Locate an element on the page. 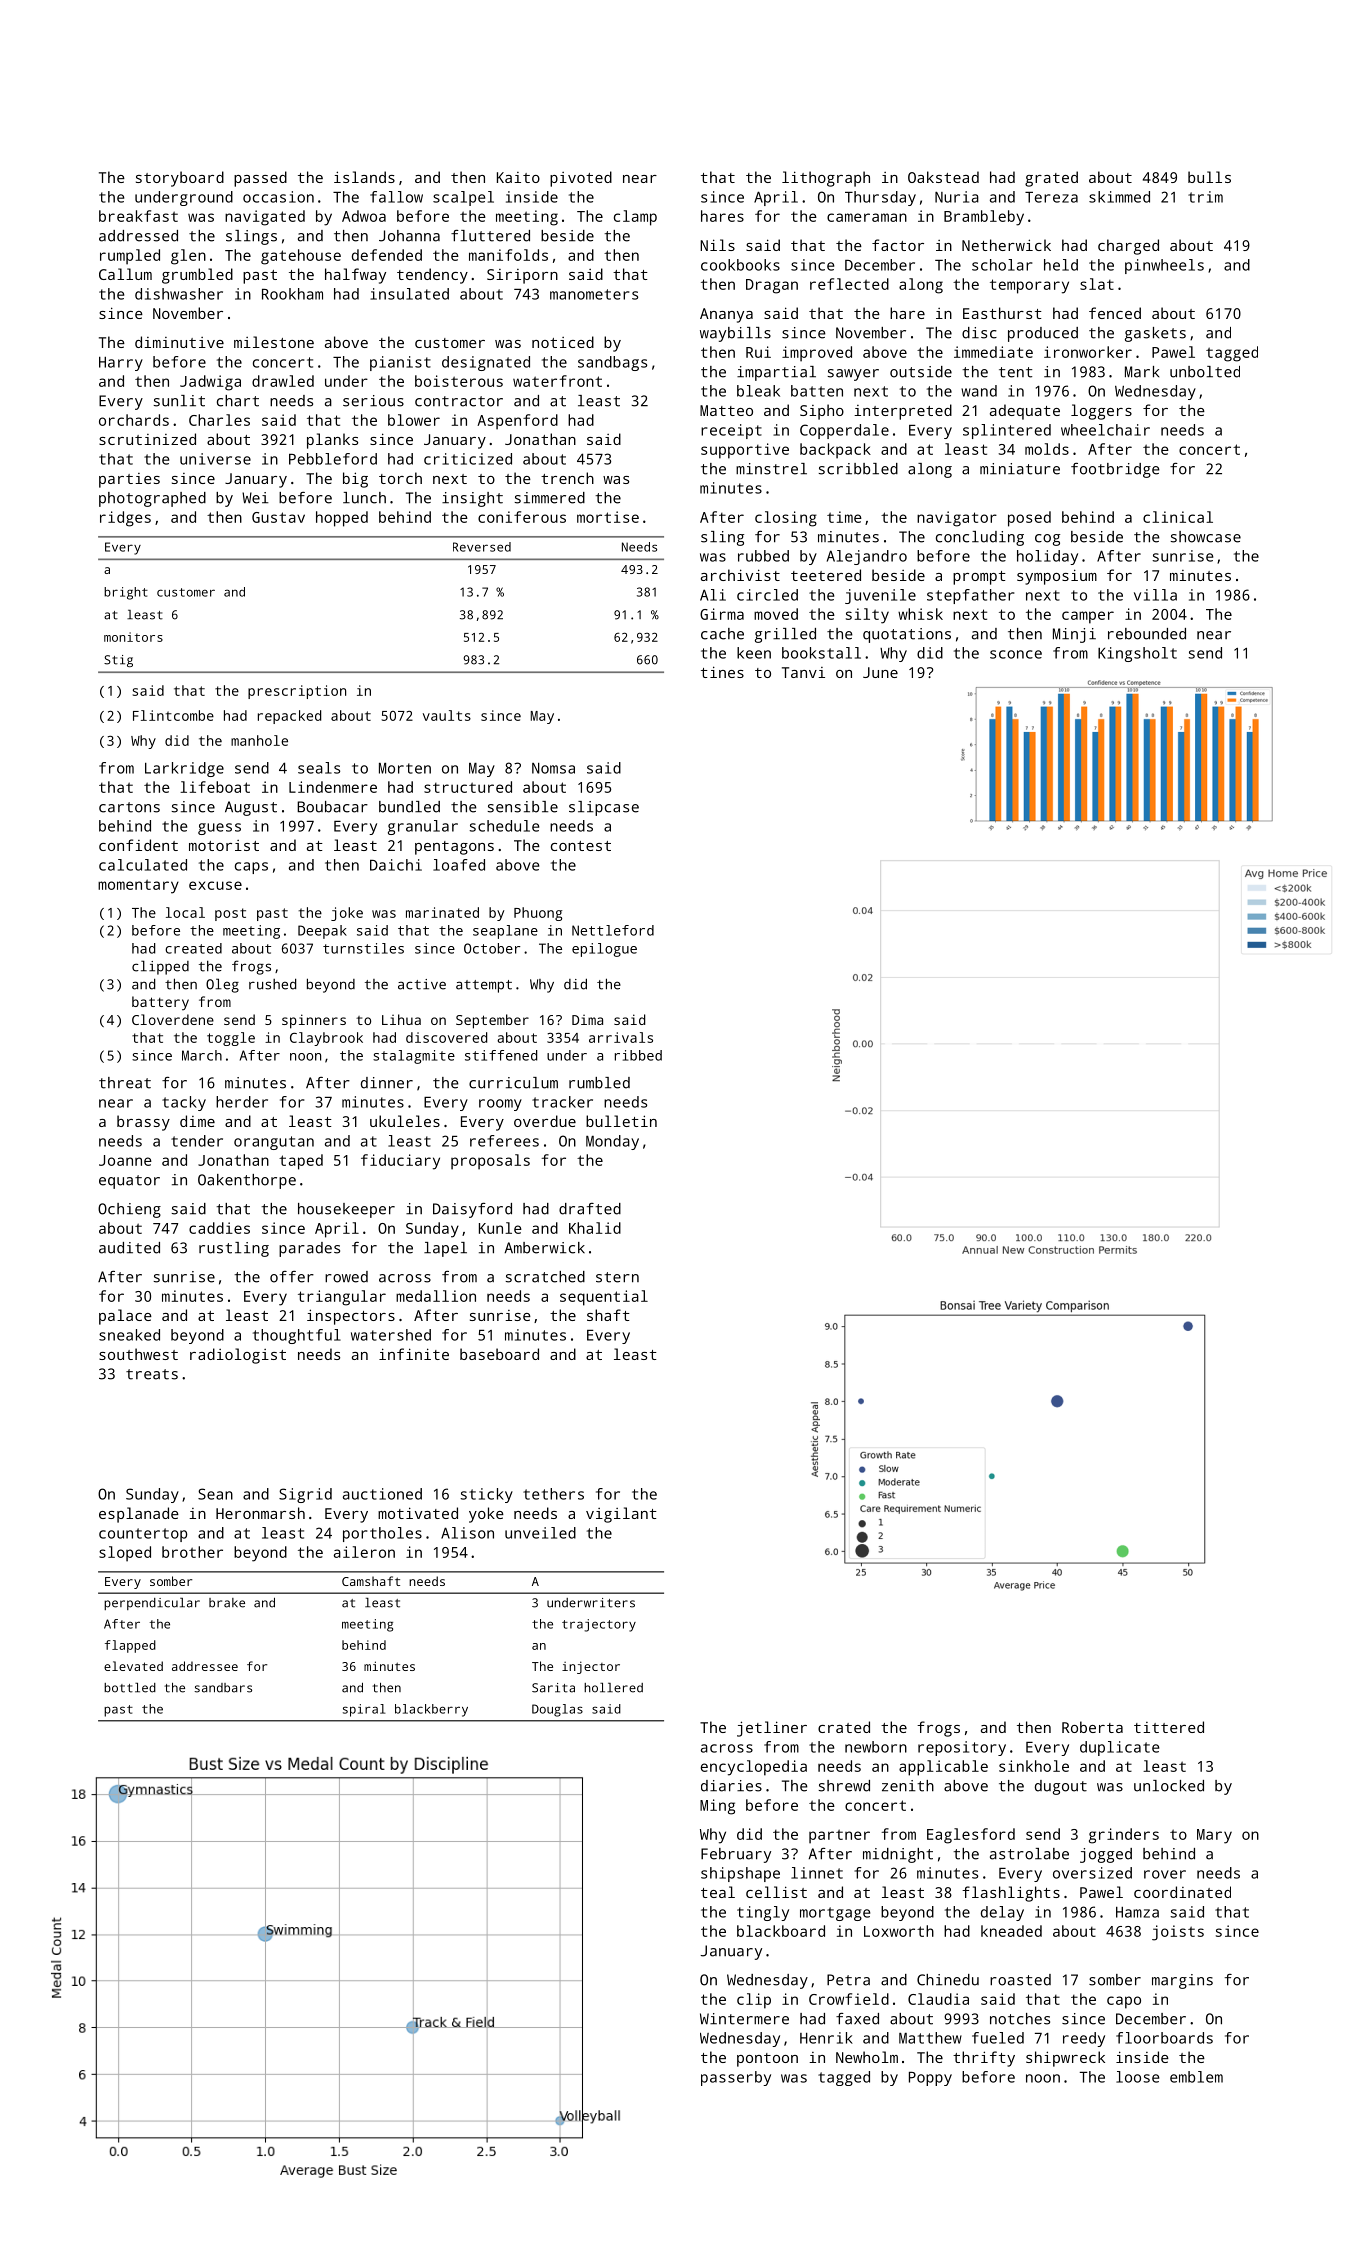 Image resolution: width=1364 pixels, height=2247 pixels. jetliner is located at coordinates (772, 1729).
